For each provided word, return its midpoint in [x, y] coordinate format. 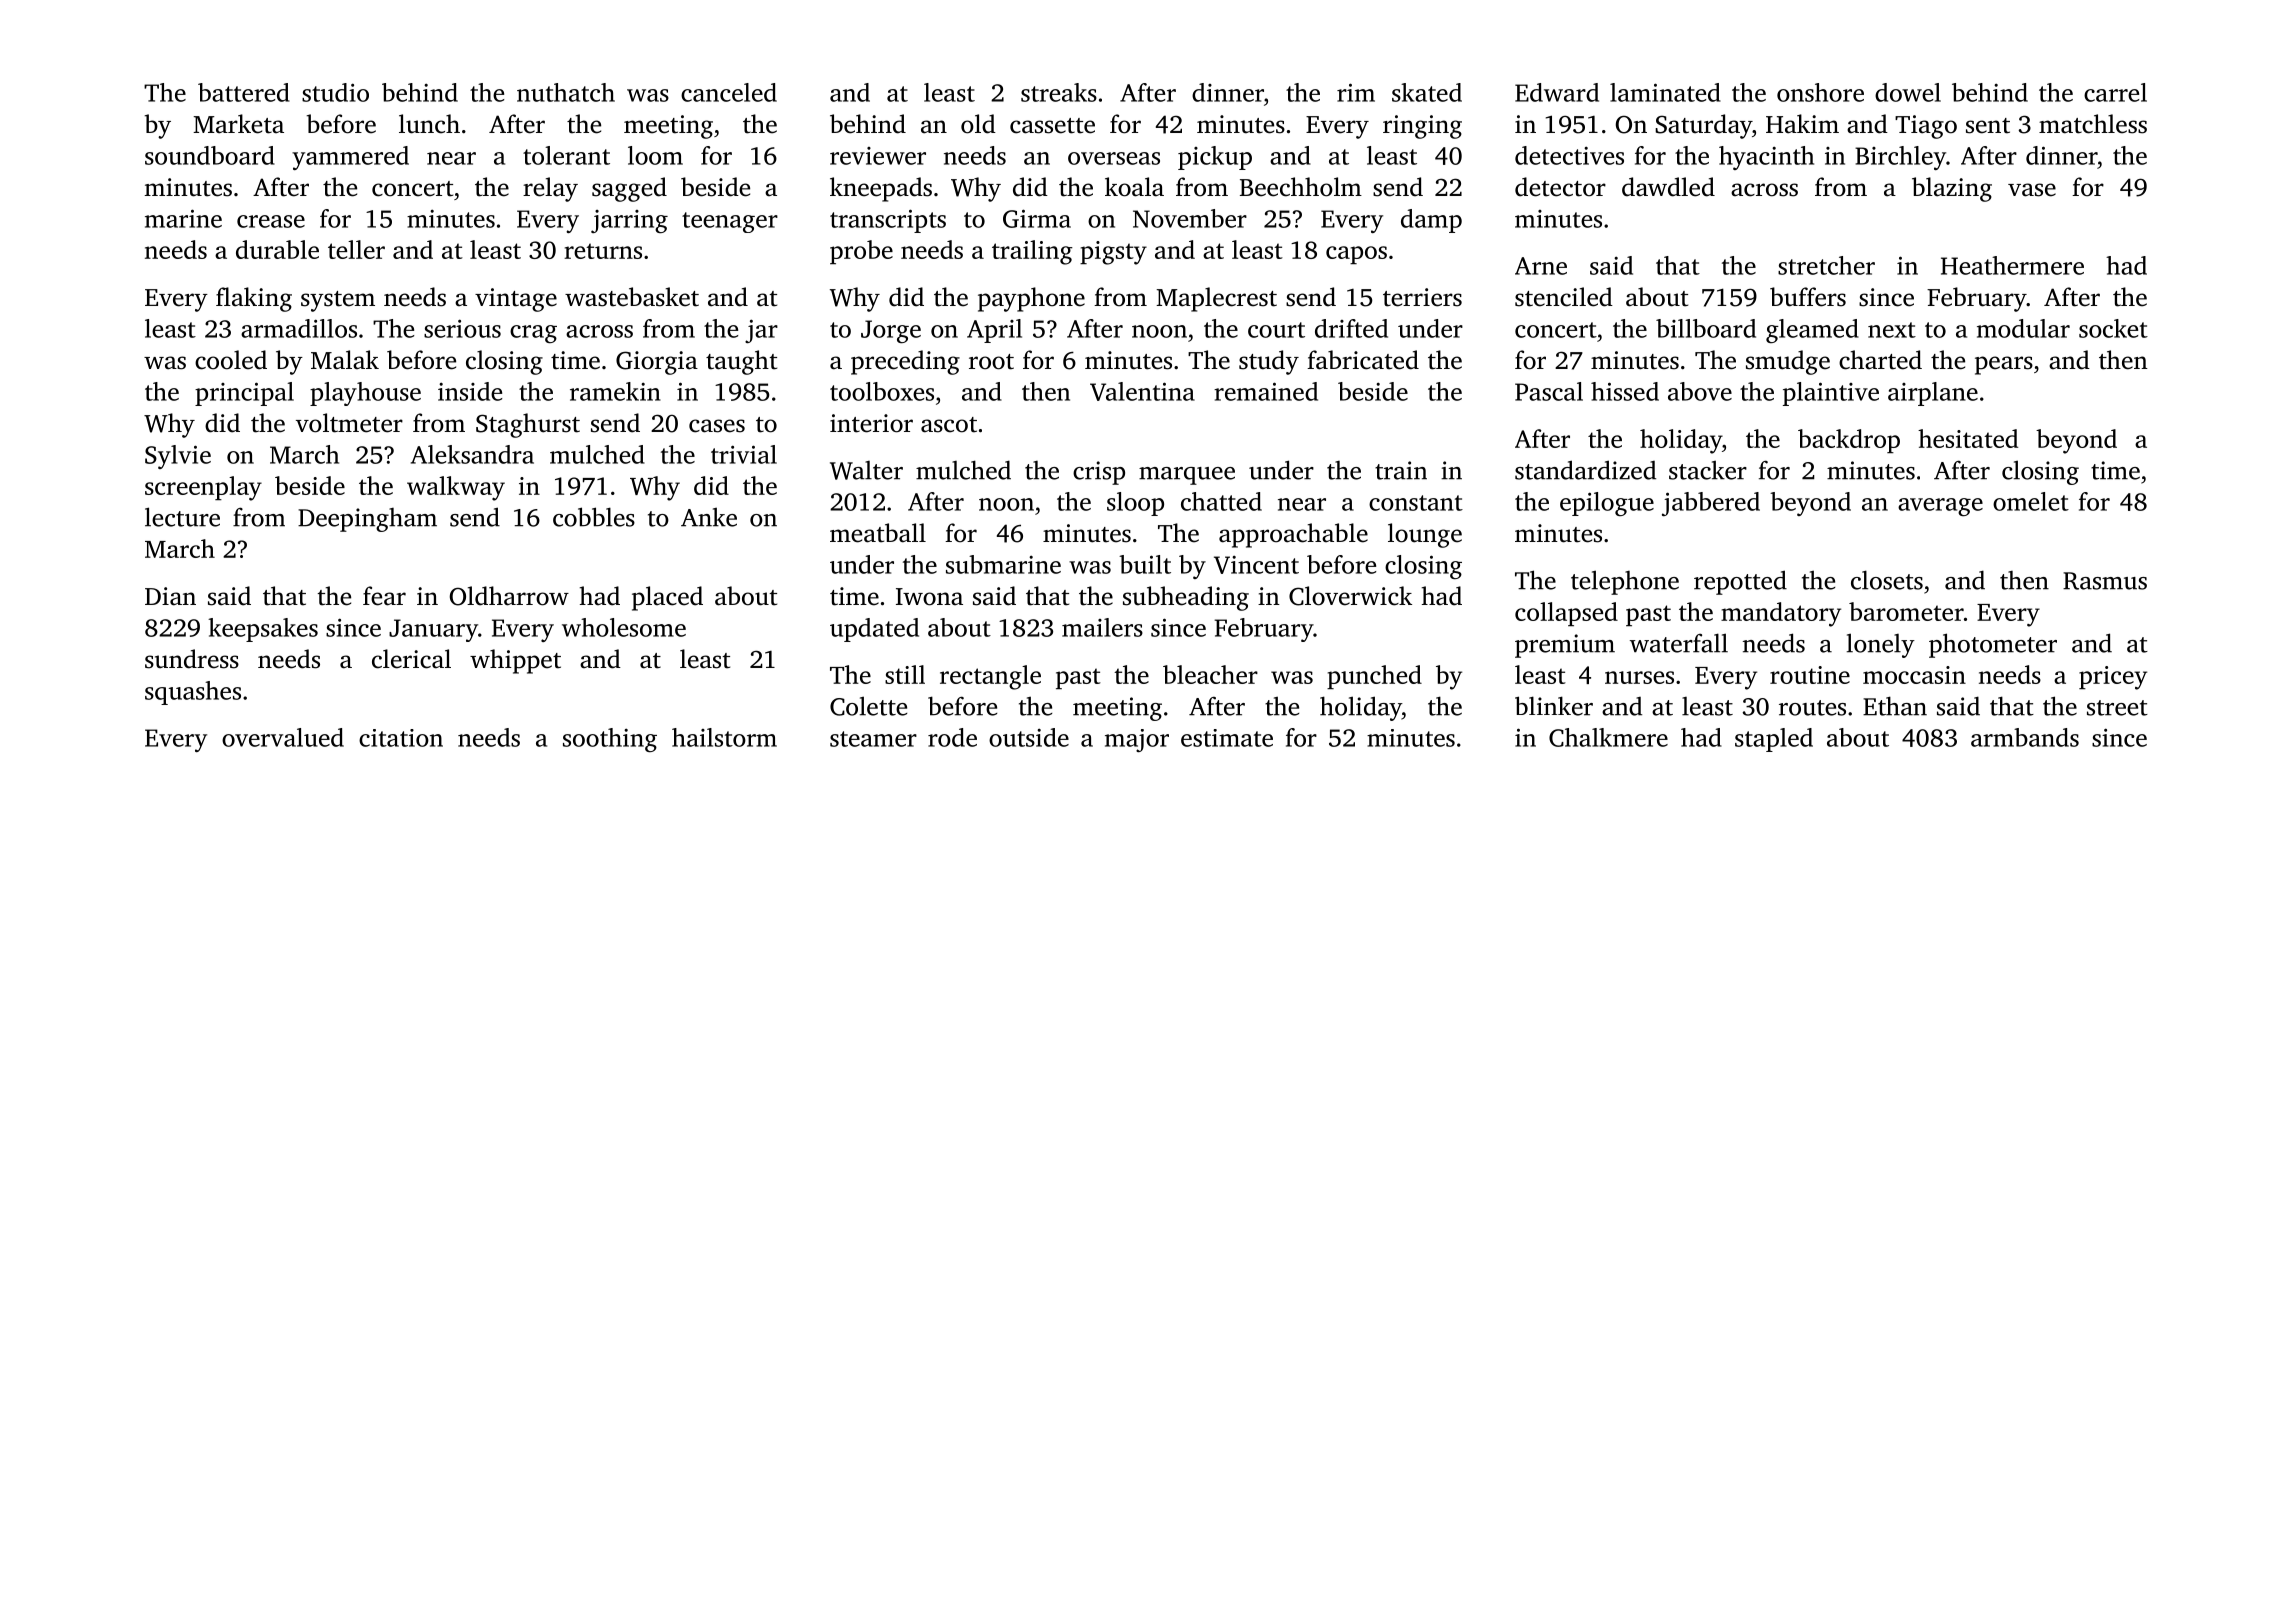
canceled [729, 92]
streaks [1059, 92]
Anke [709, 517]
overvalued [283, 737]
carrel [2115, 92]
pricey [2113, 678]
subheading [1186, 598]
